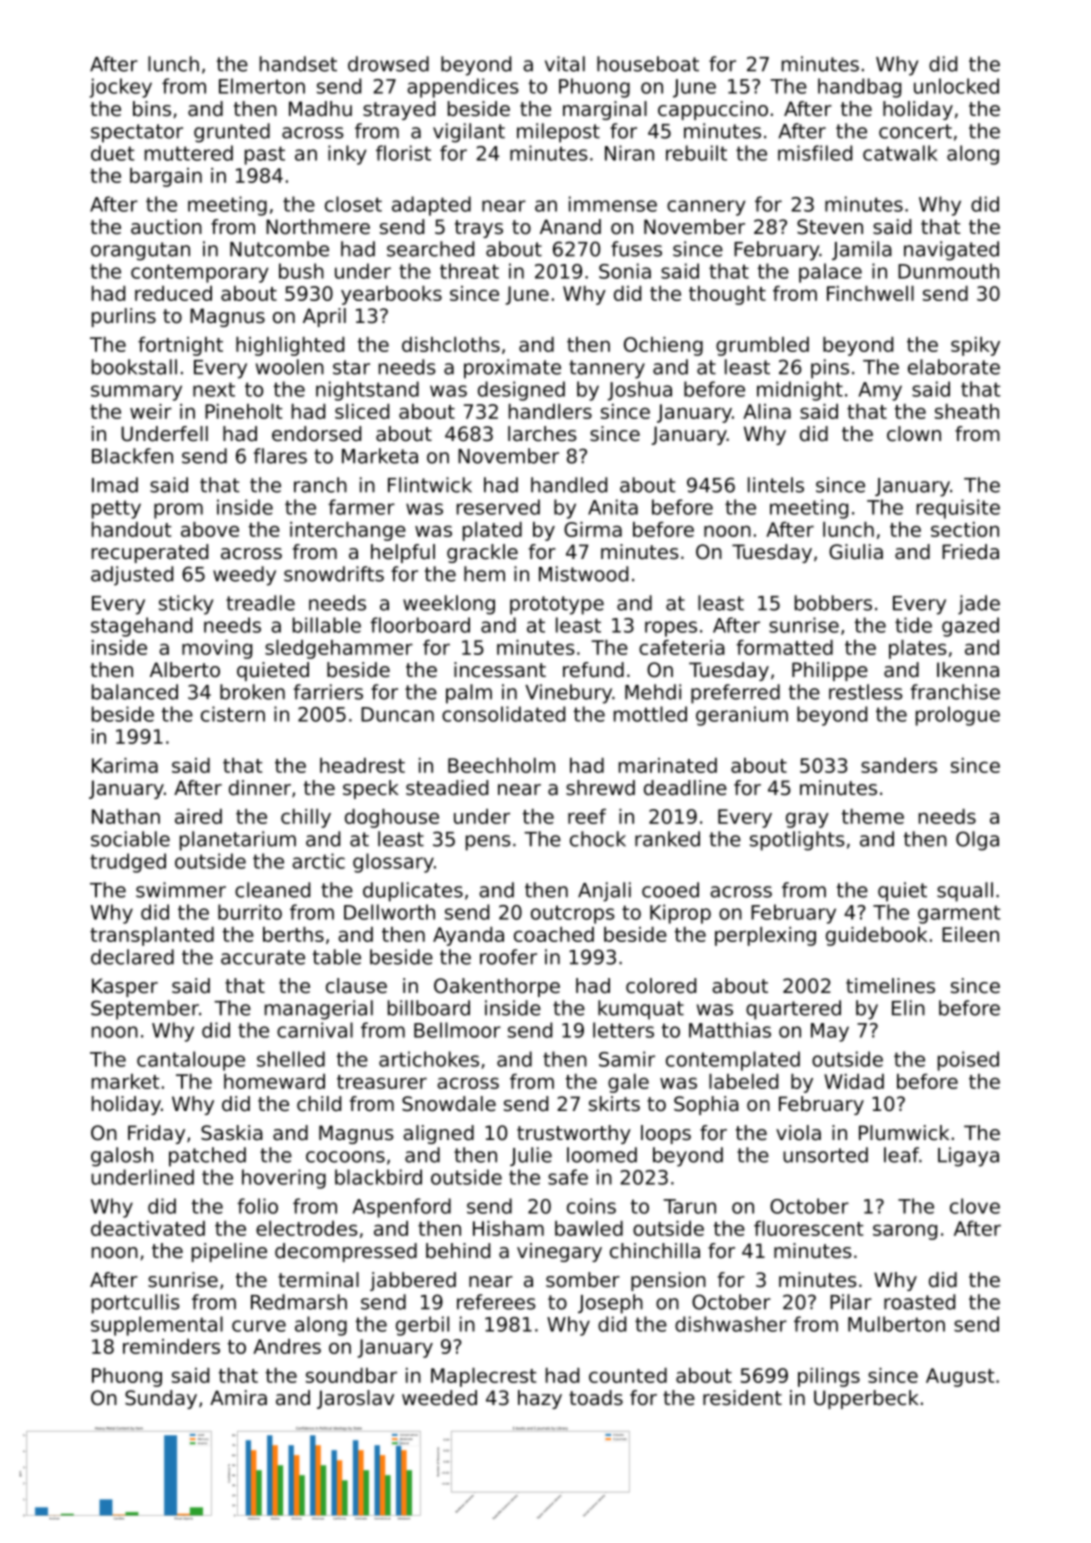 This image has width=1091, height=1543. What do you see at coordinates (958, 509) in the image?
I see `requisite` at bounding box center [958, 509].
